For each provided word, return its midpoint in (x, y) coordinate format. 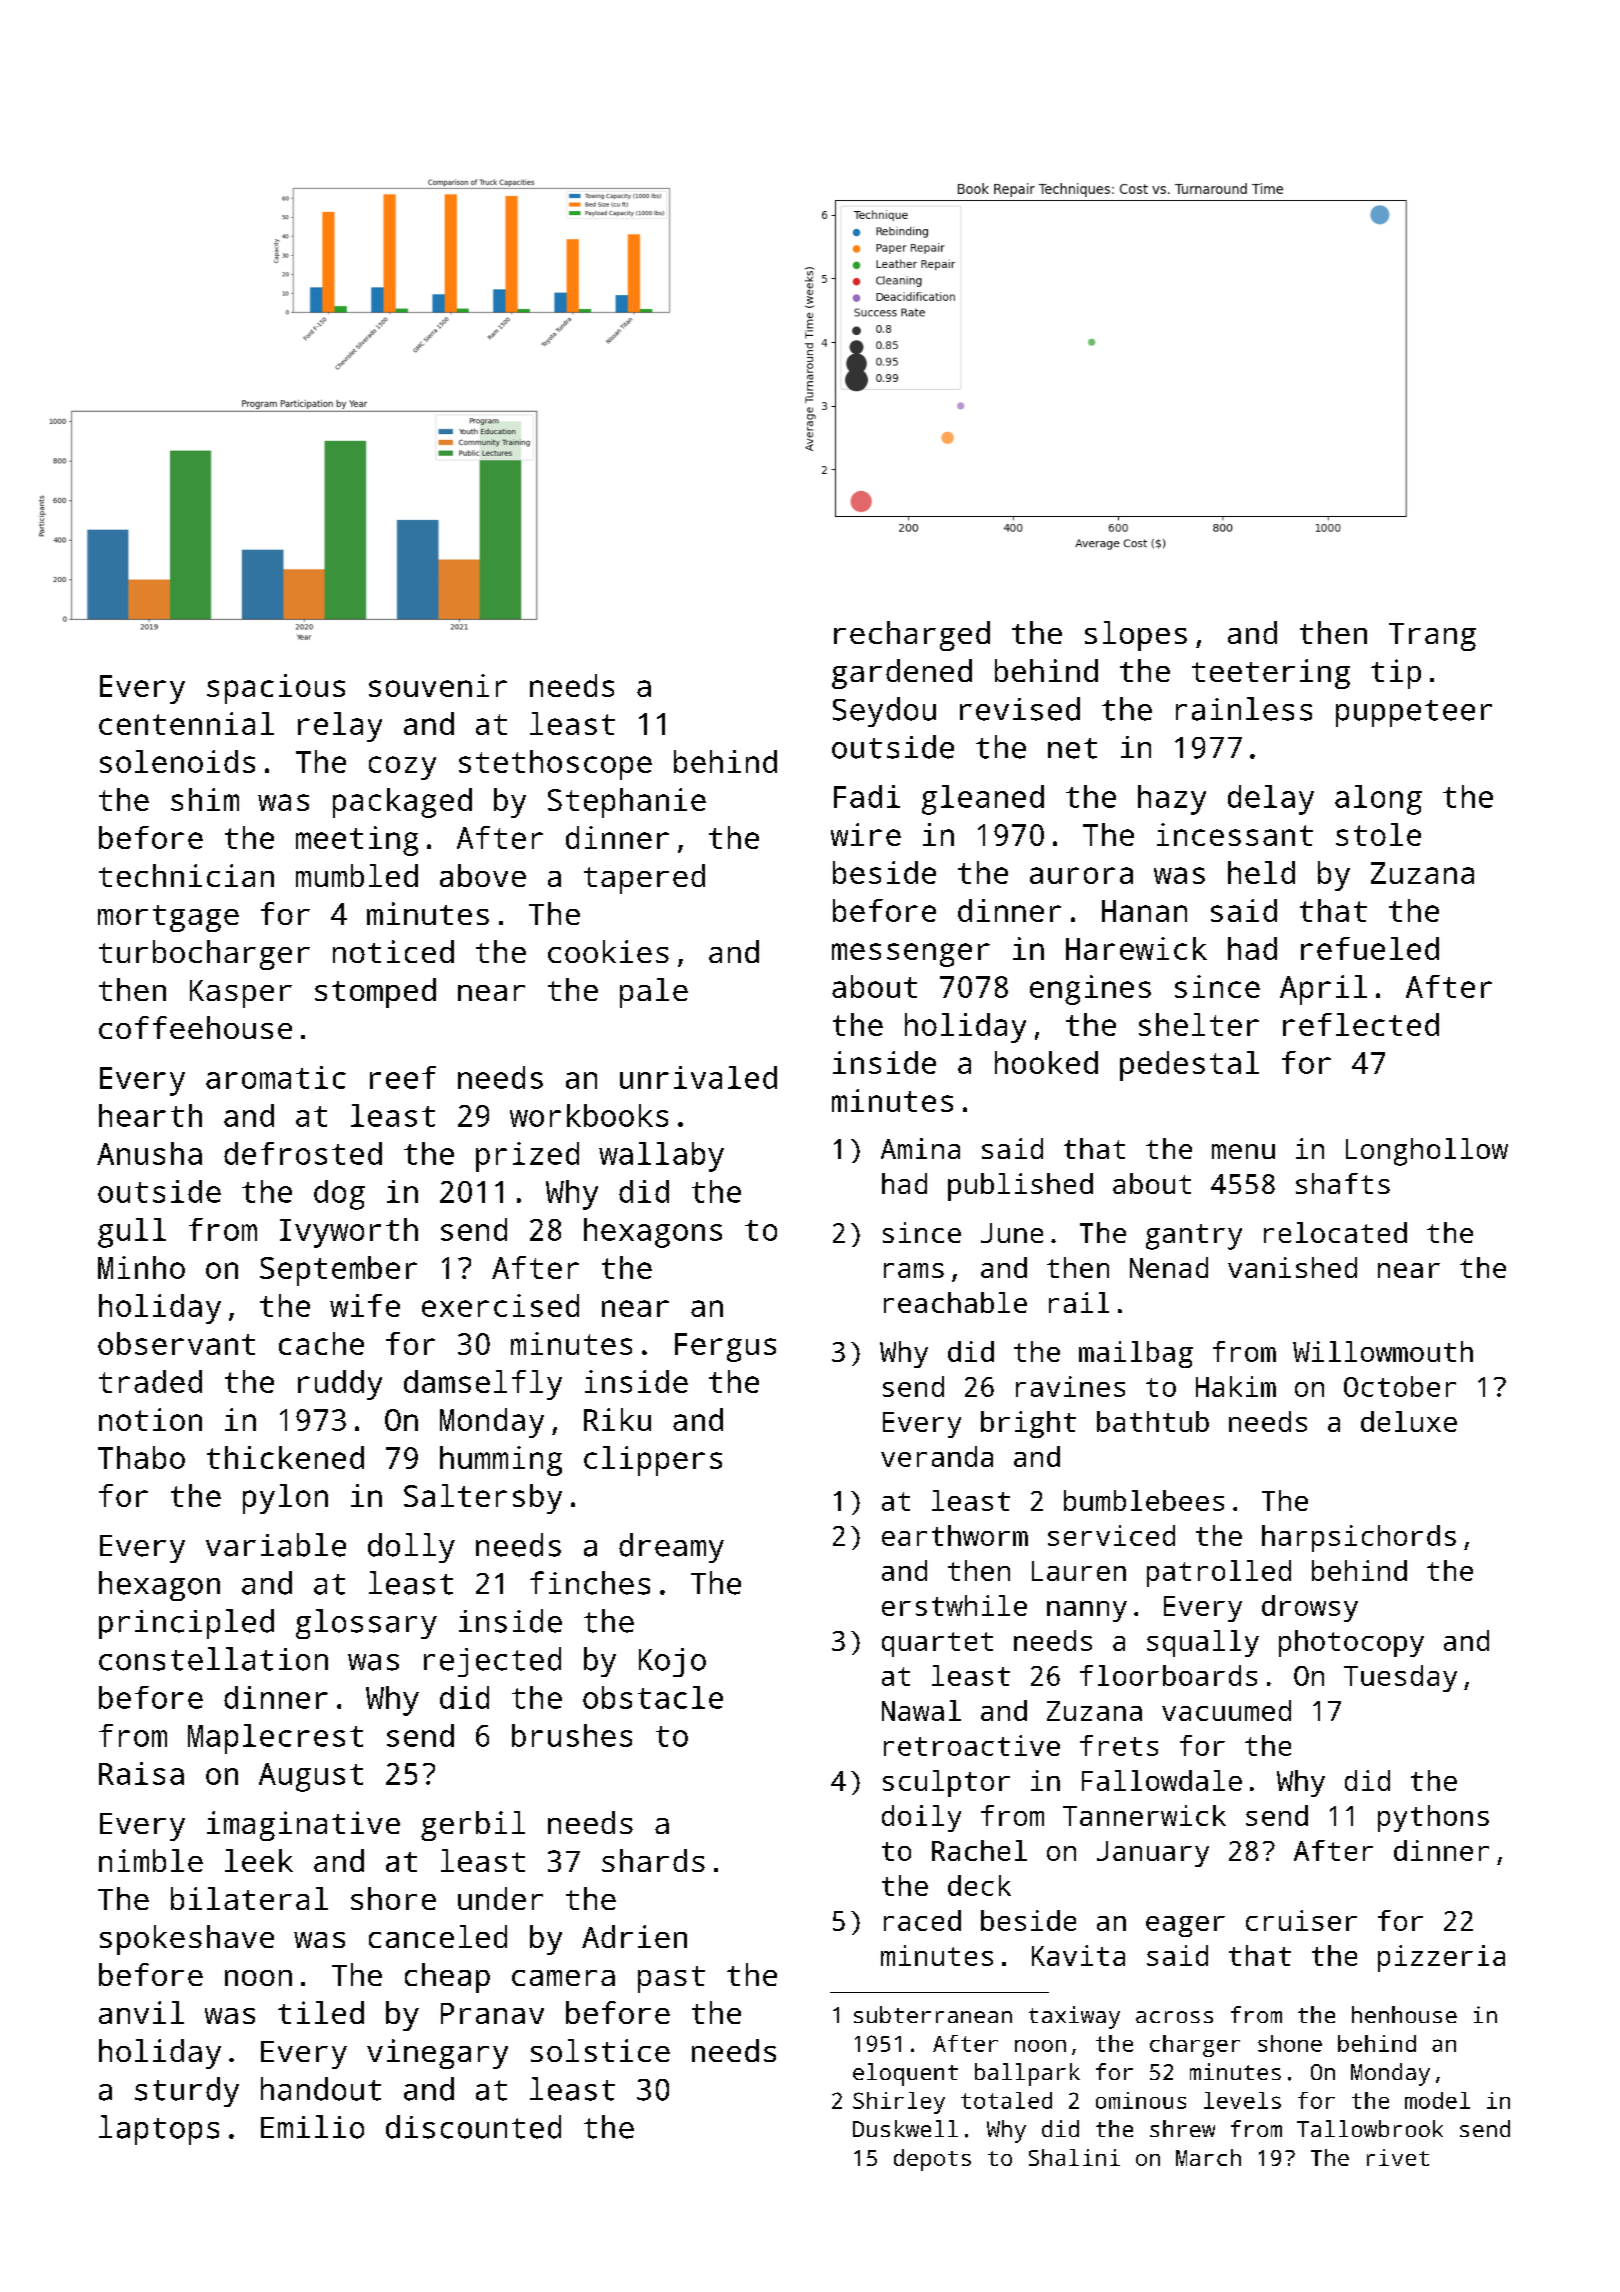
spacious (276, 689)
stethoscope (555, 765)
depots (932, 2160)
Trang (1432, 637)
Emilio (312, 2127)
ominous (1141, 2100)
